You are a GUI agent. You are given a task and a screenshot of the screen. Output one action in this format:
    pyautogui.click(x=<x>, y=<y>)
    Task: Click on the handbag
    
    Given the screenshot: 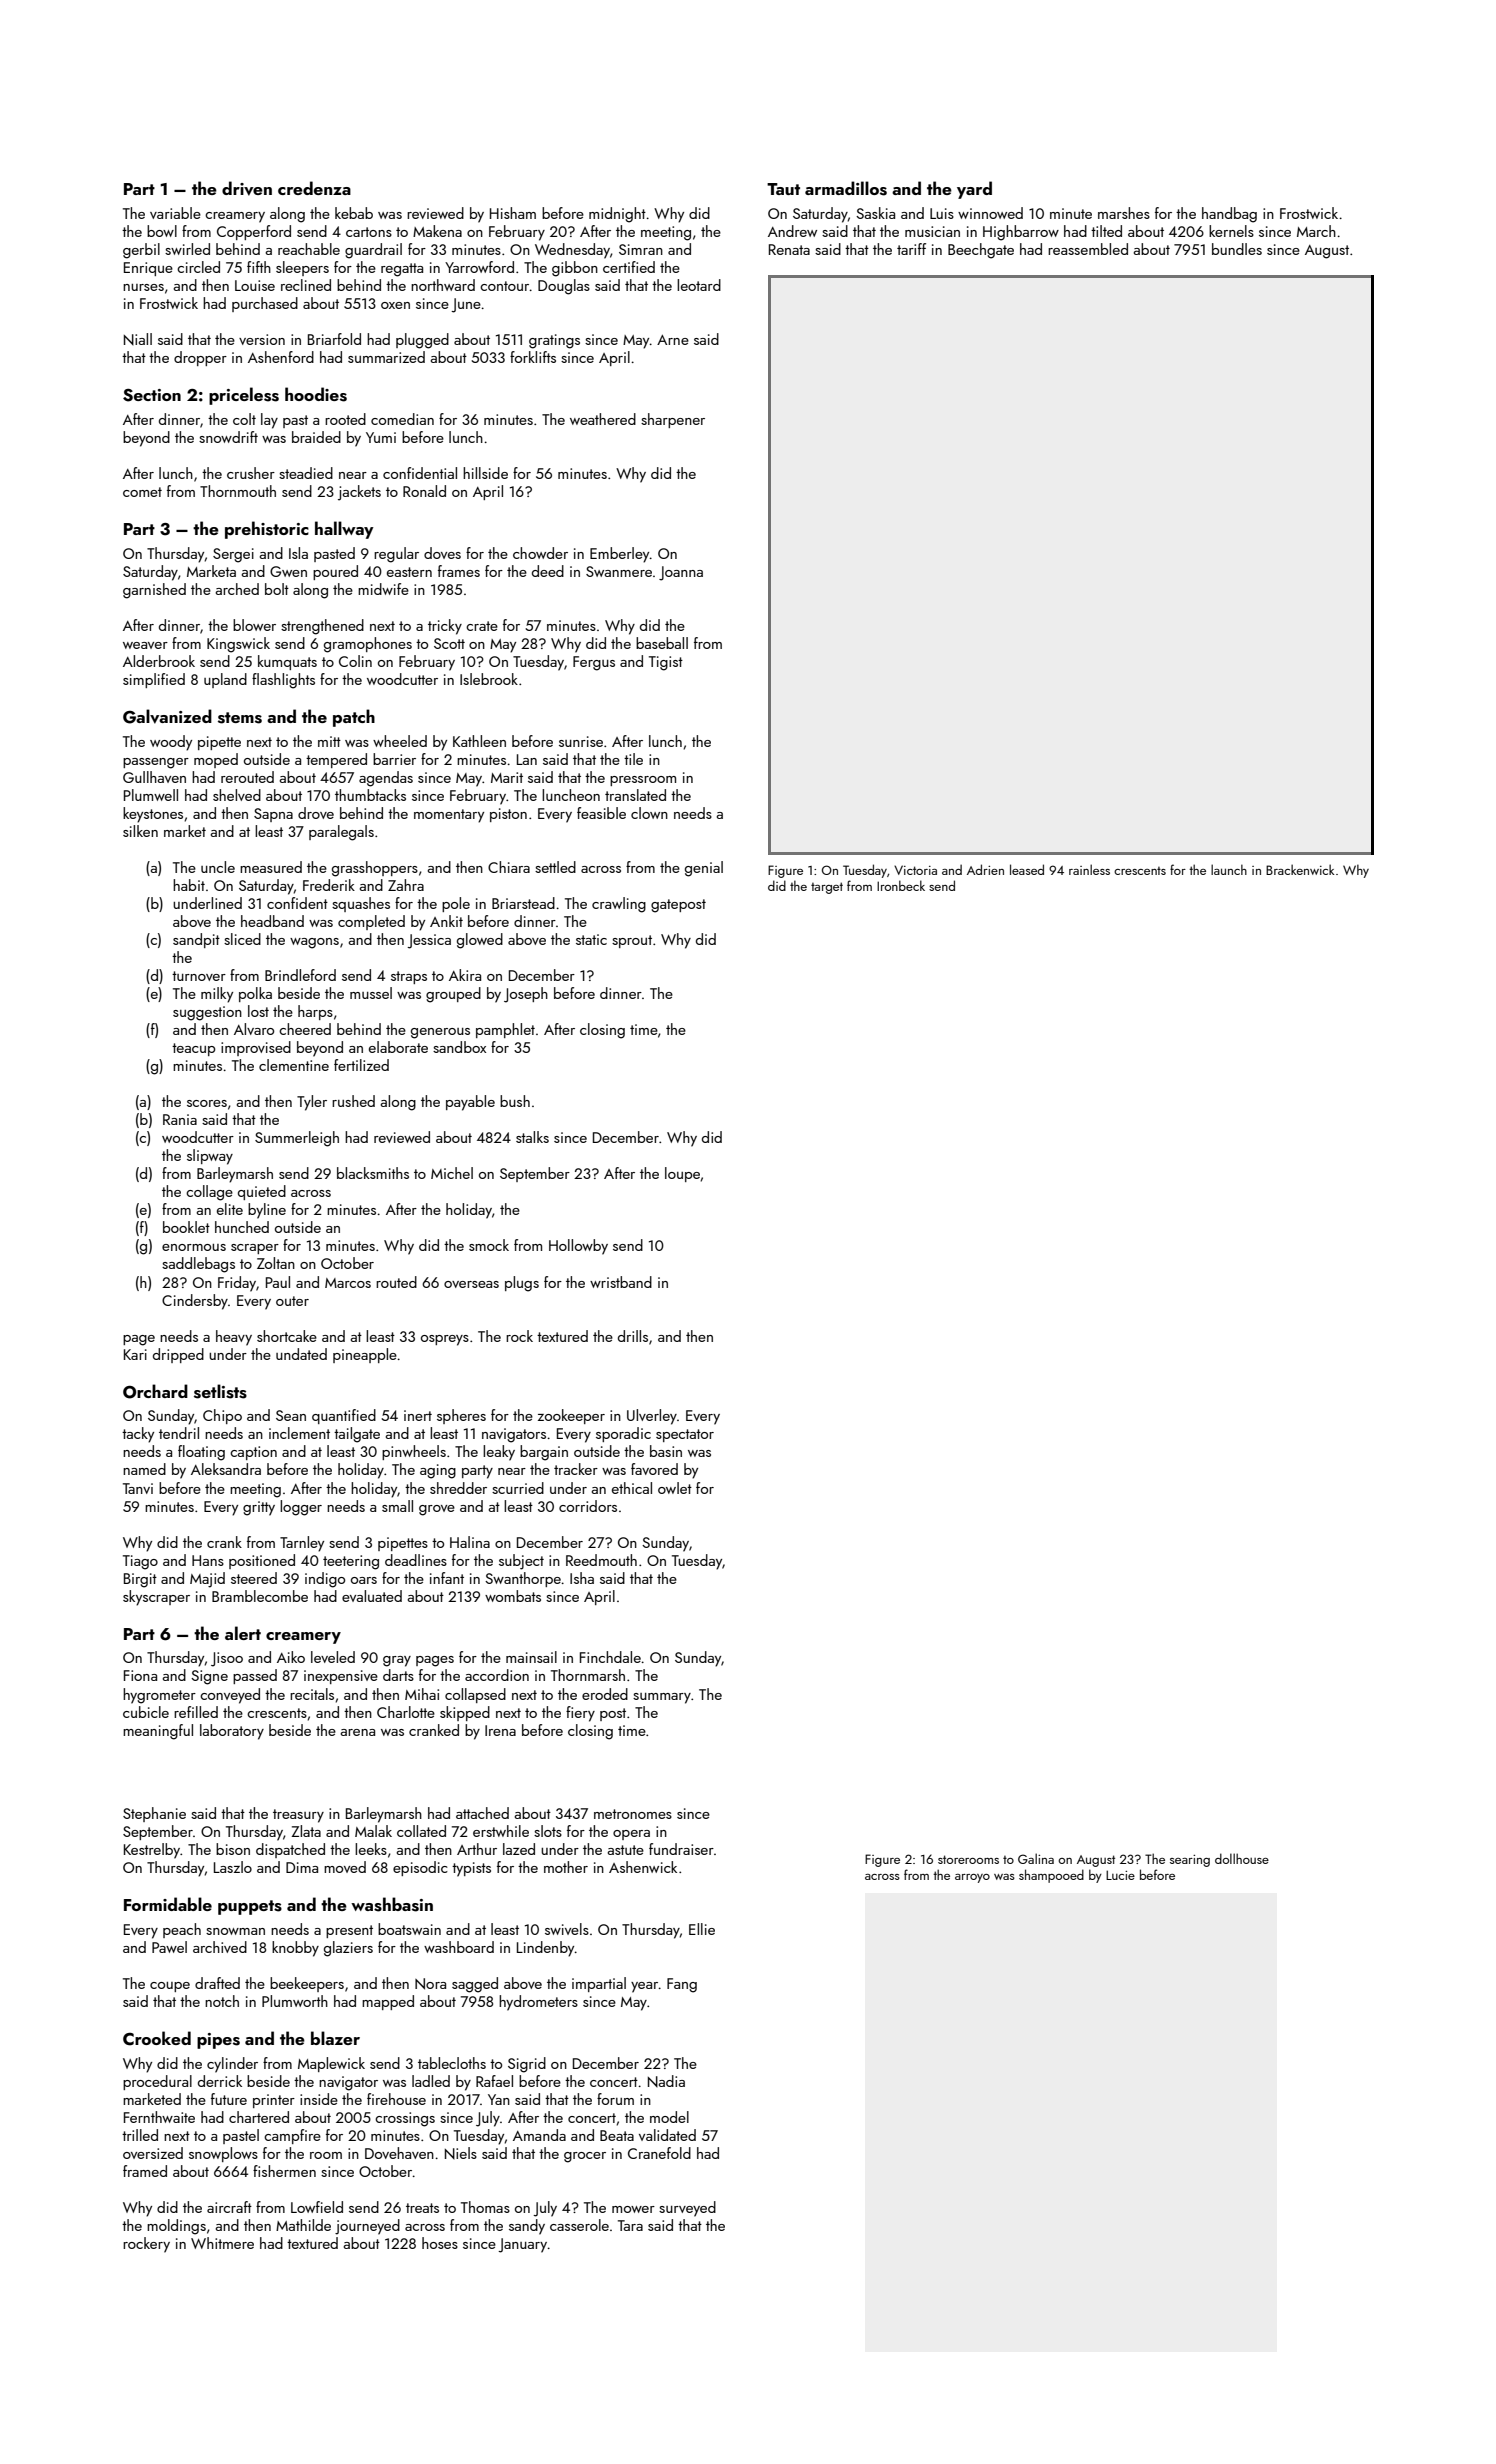 What is the action you would take?
    pyautogui.click(x=1229, y=215)
